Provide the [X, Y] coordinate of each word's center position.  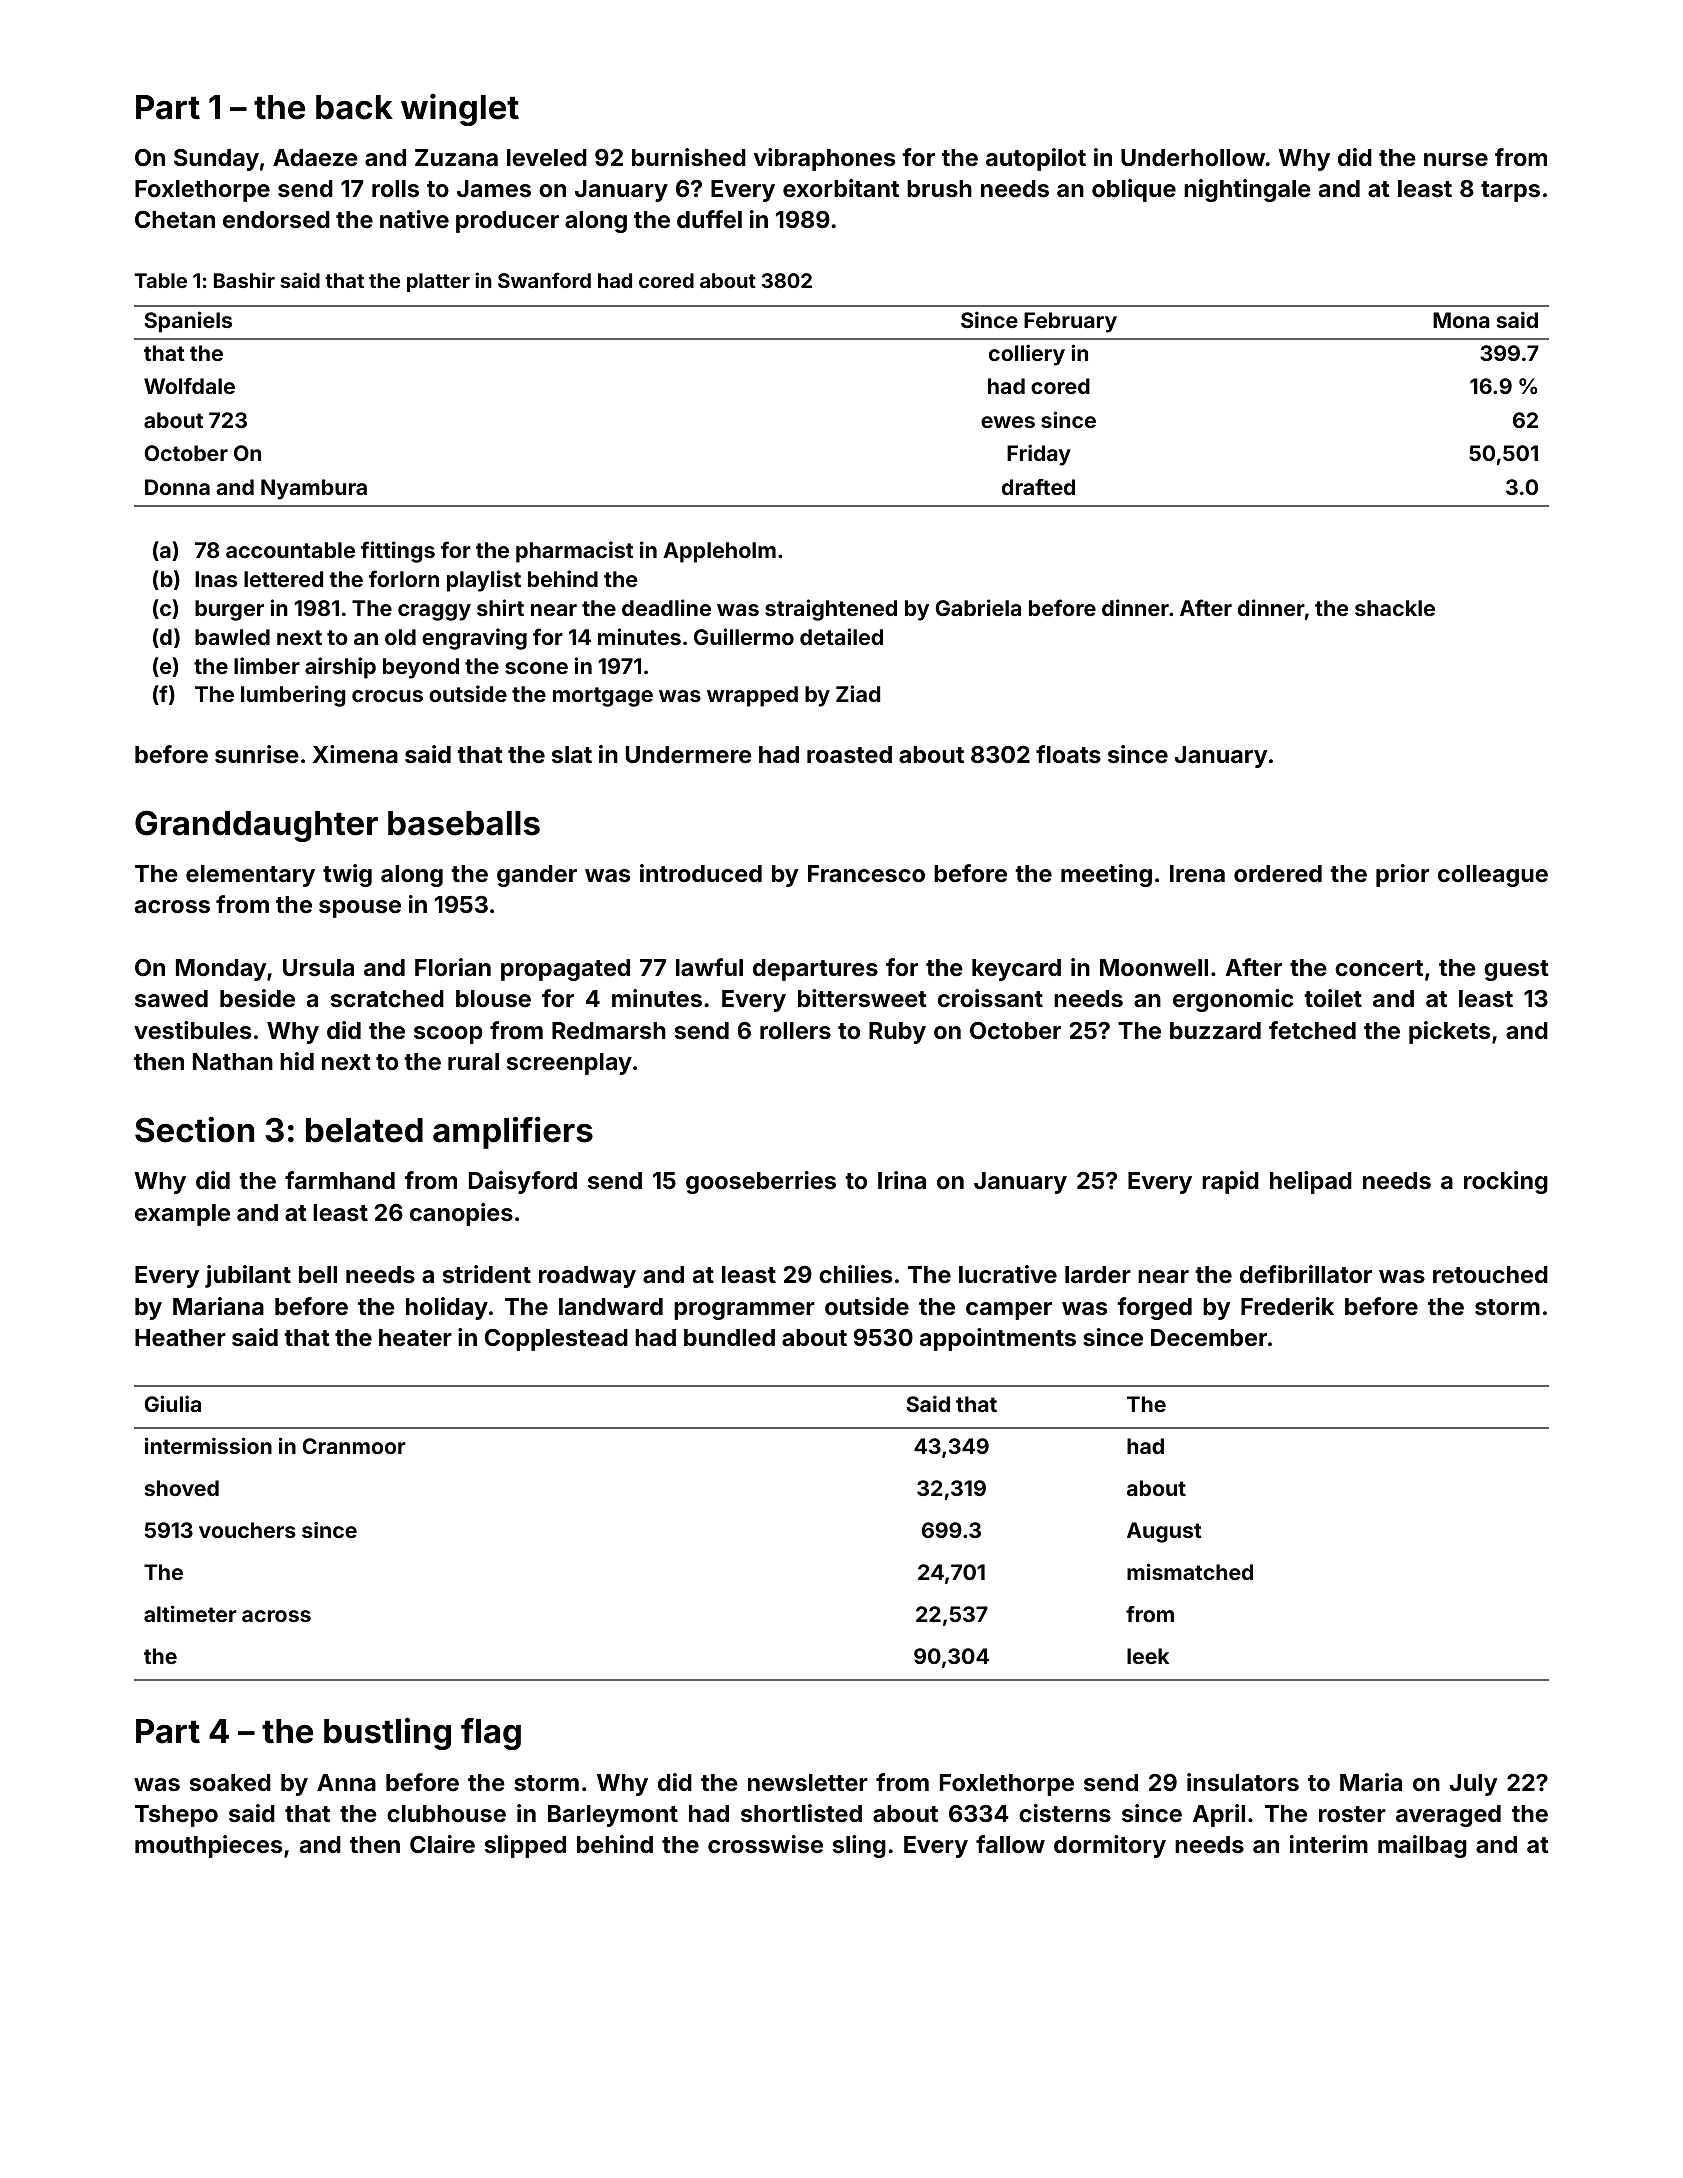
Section [194, 1130]
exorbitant [841, 188]
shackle [1395, 608]
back [354, 107]
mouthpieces [208, 1846]
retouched [1490, 1274]
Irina [902, 1180]
